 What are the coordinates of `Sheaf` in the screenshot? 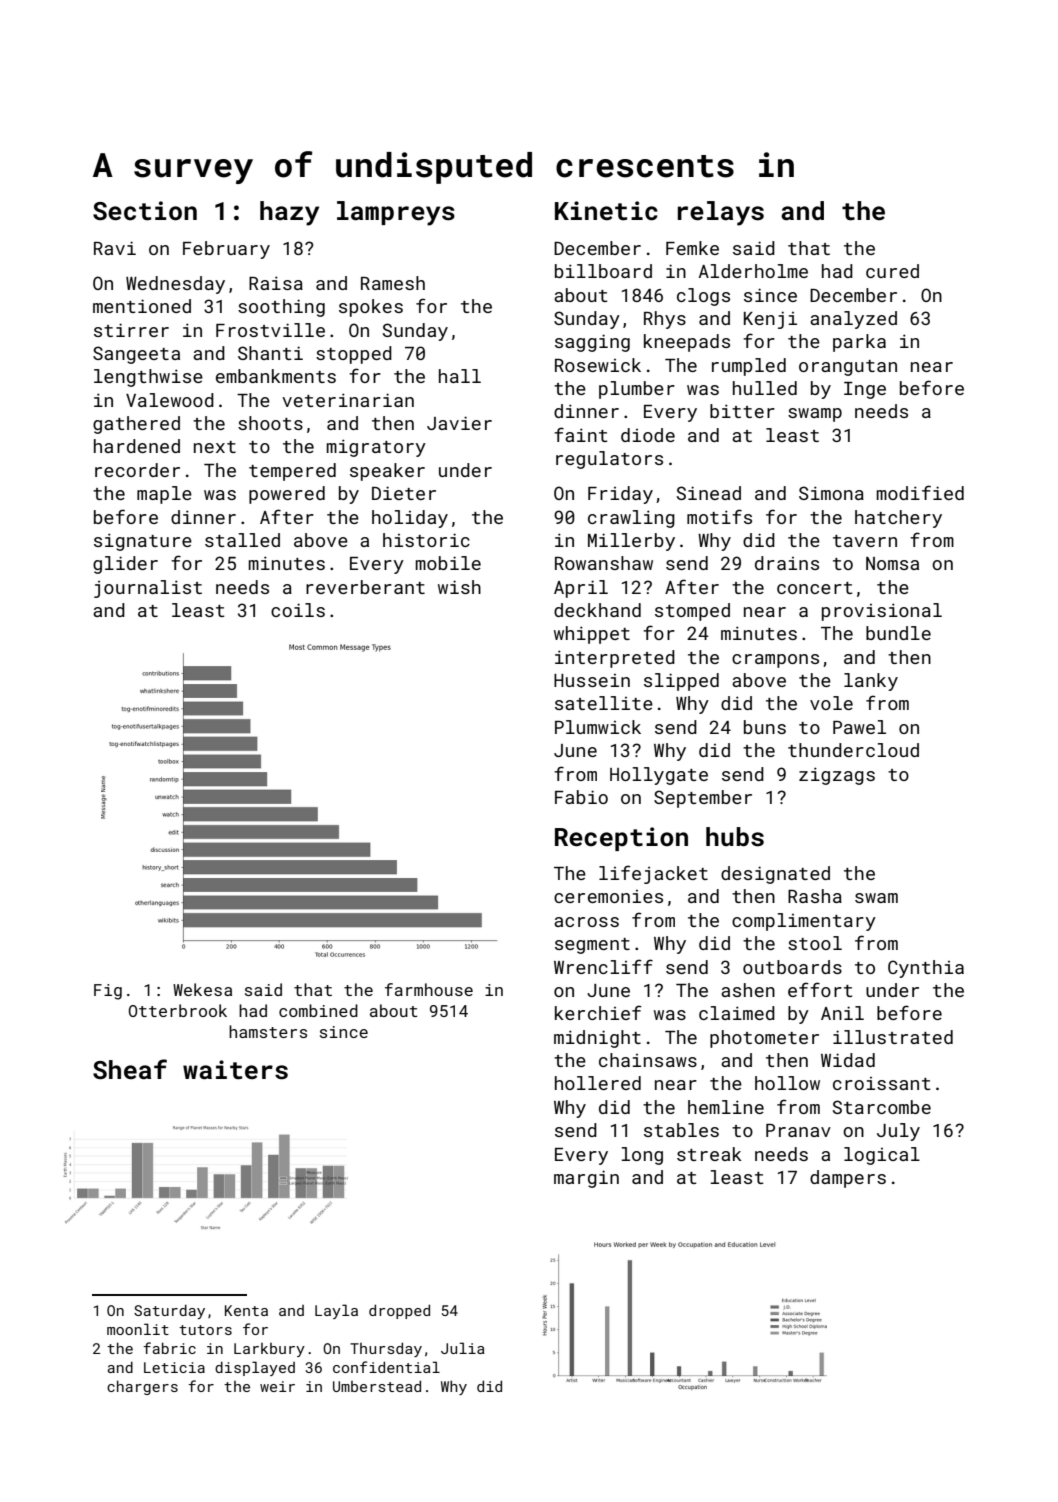 It's located at (130, 1069).
